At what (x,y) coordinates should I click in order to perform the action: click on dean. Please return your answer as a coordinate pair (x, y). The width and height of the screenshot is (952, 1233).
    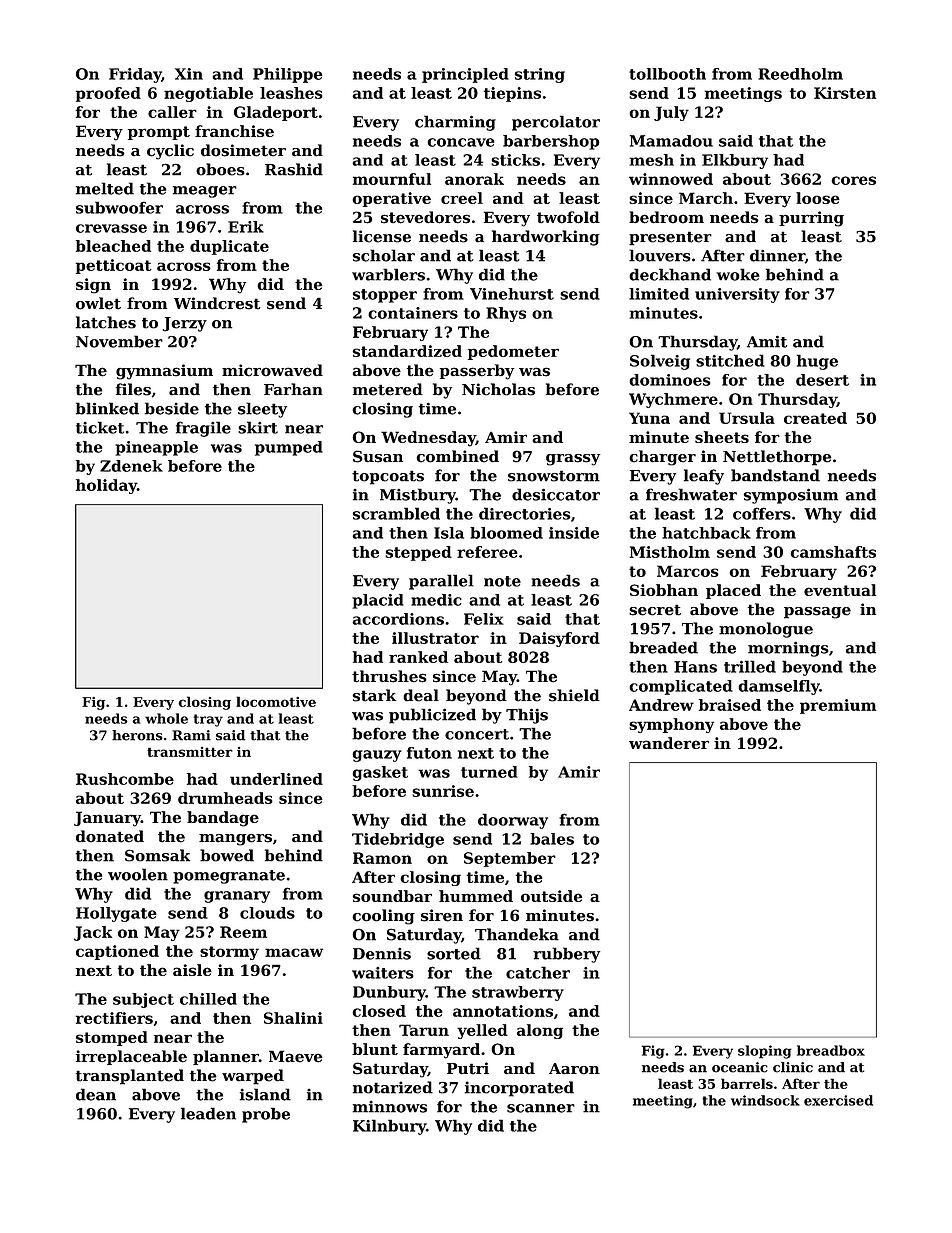
    Looking at the image, I should click on (96, 1094).
